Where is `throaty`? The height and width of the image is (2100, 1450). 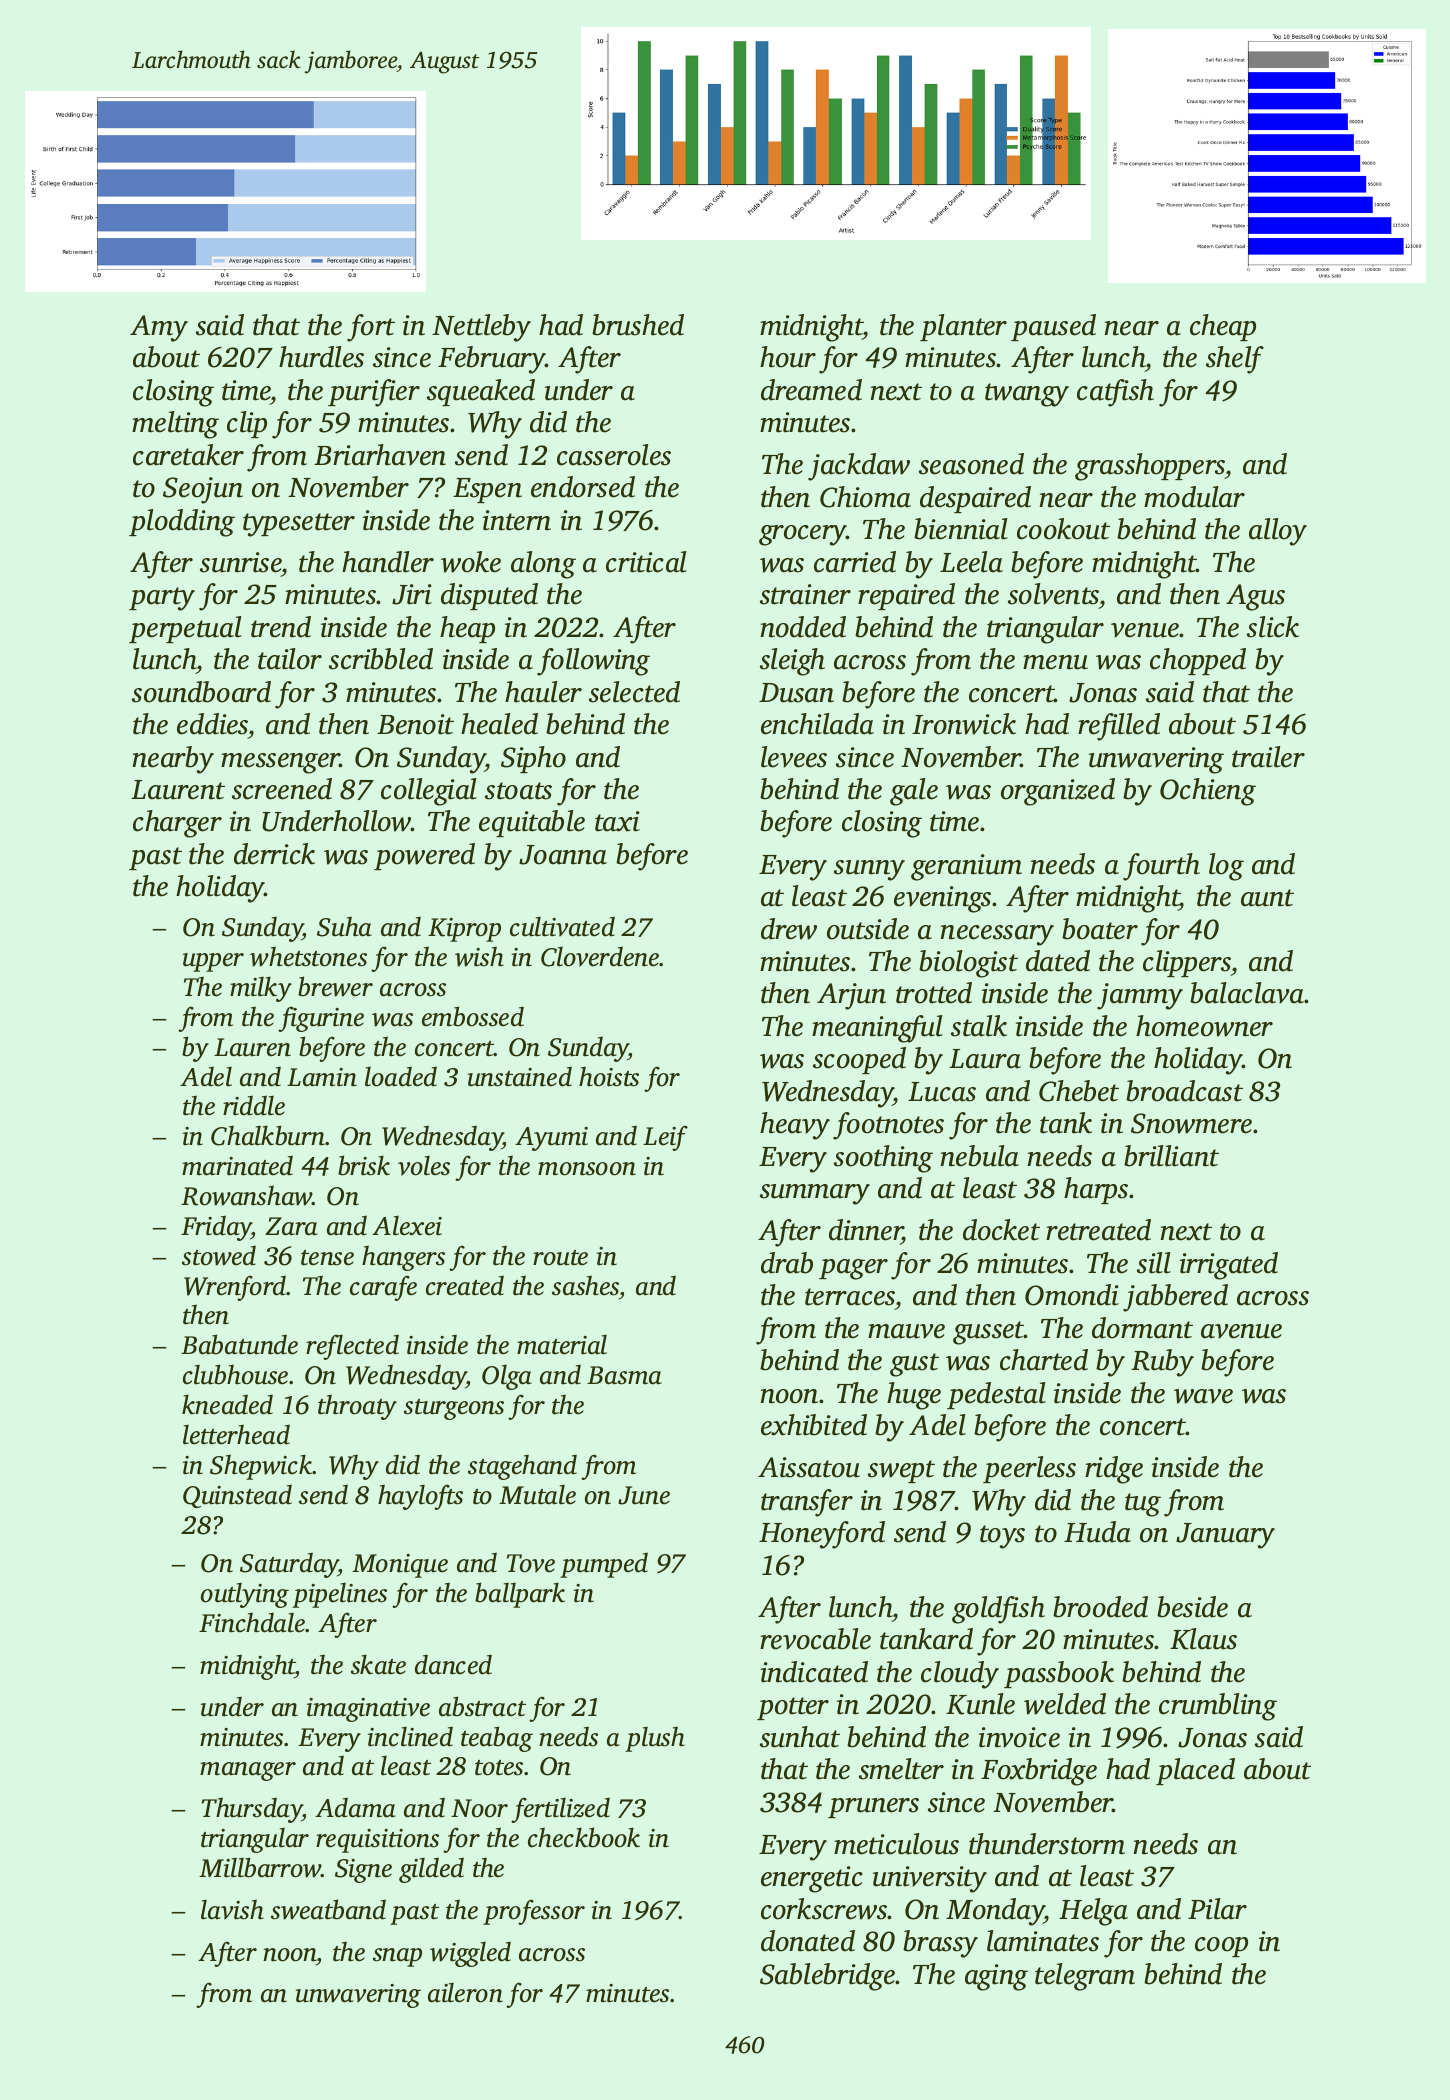
throaty is located at coordinates (357, 1407).
